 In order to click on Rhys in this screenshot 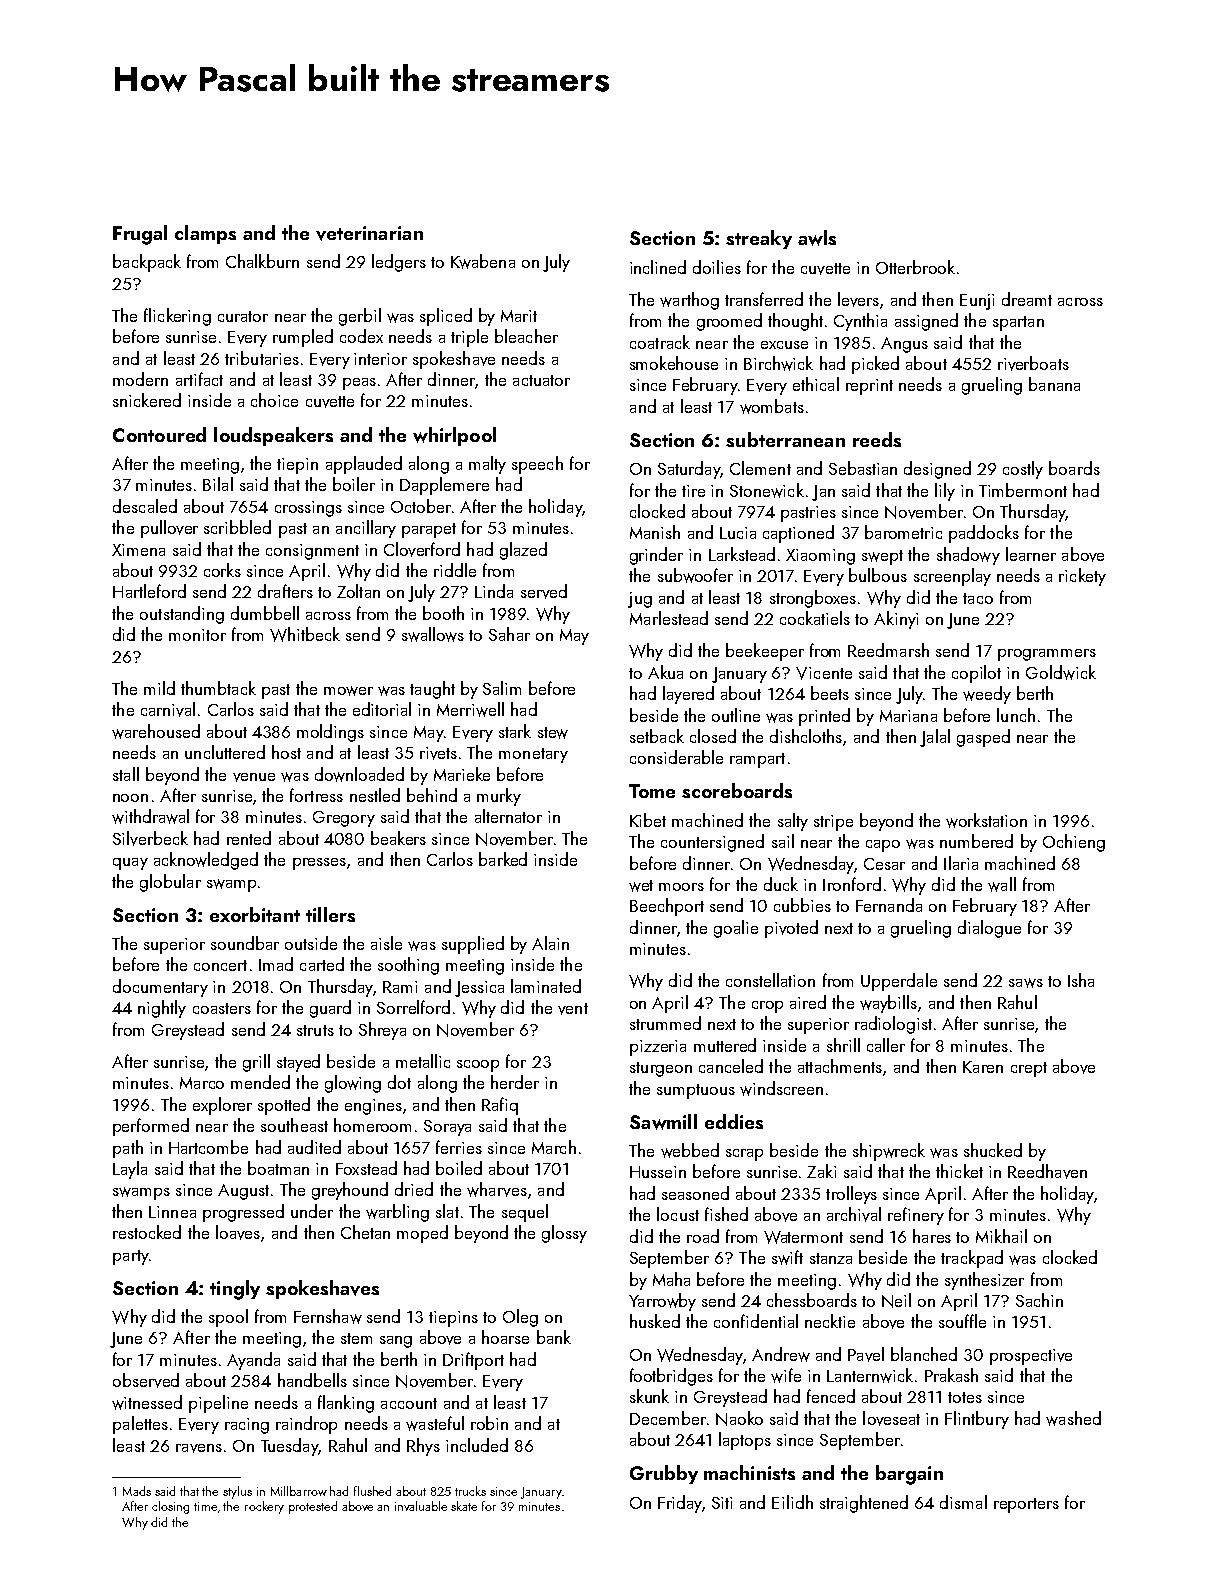, I will do `click(423, 1447)`.
